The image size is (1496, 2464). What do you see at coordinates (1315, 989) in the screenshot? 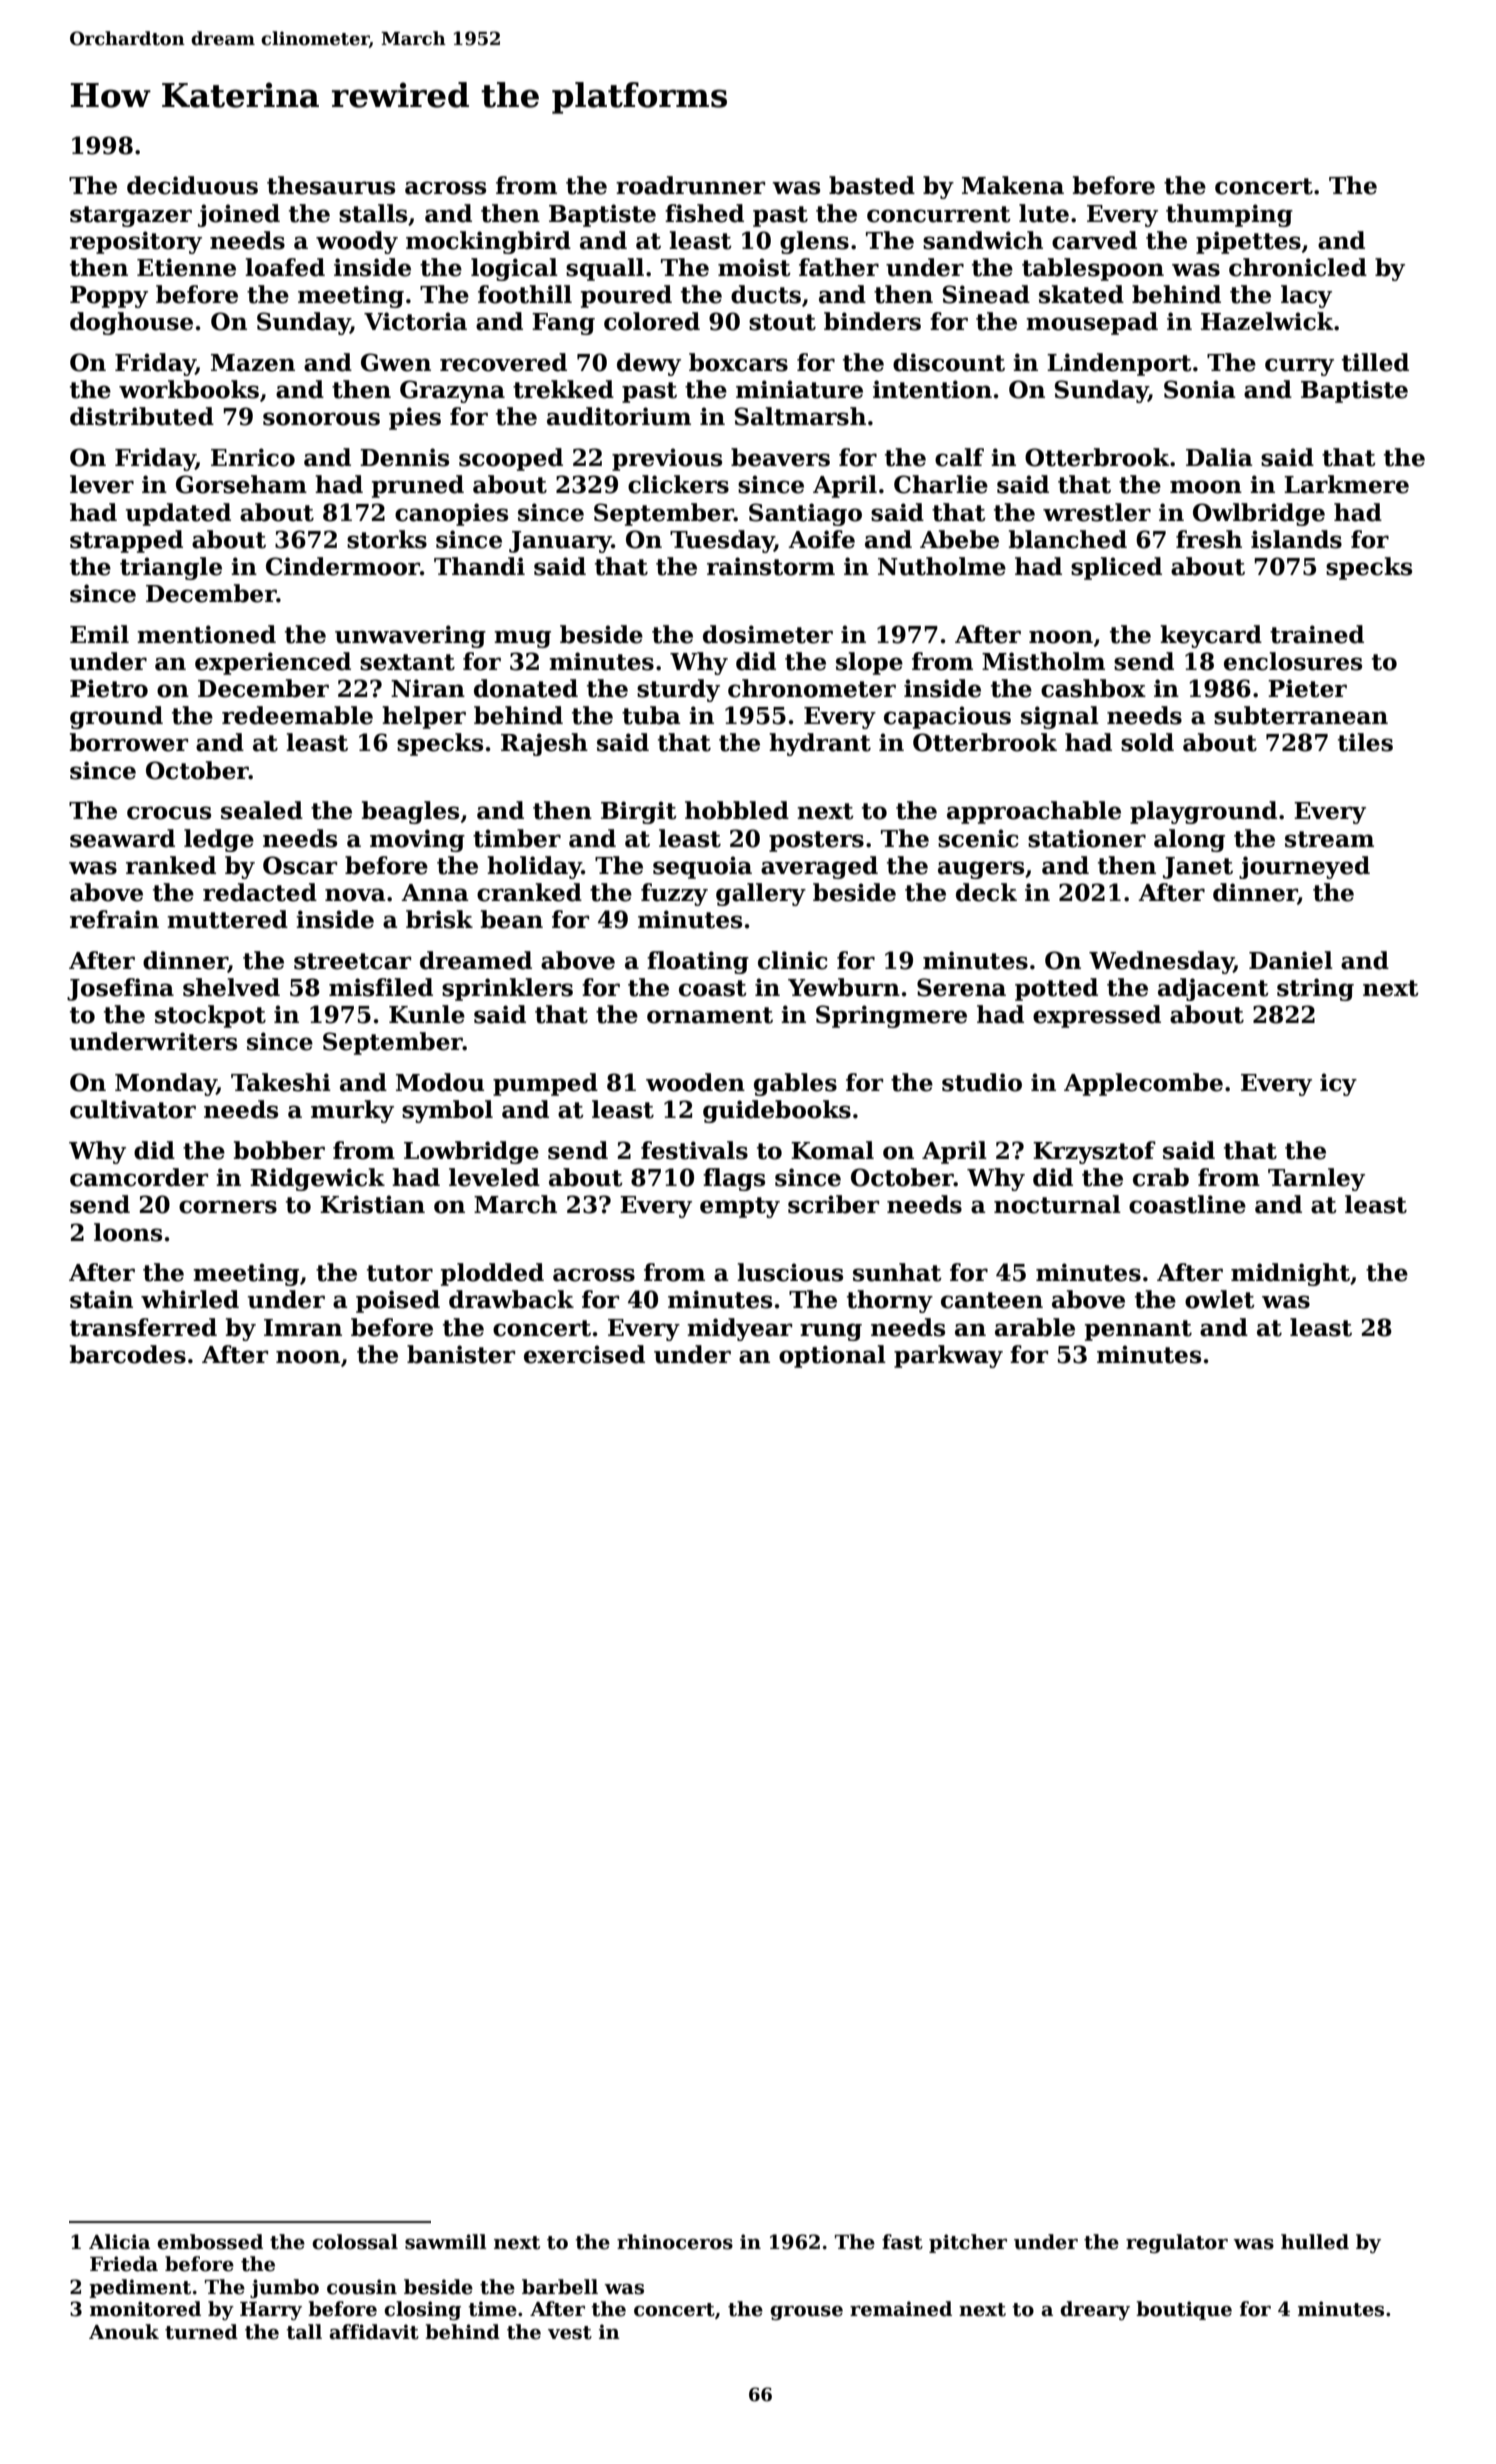
I see `string` at bounding box center [1315, 989].
